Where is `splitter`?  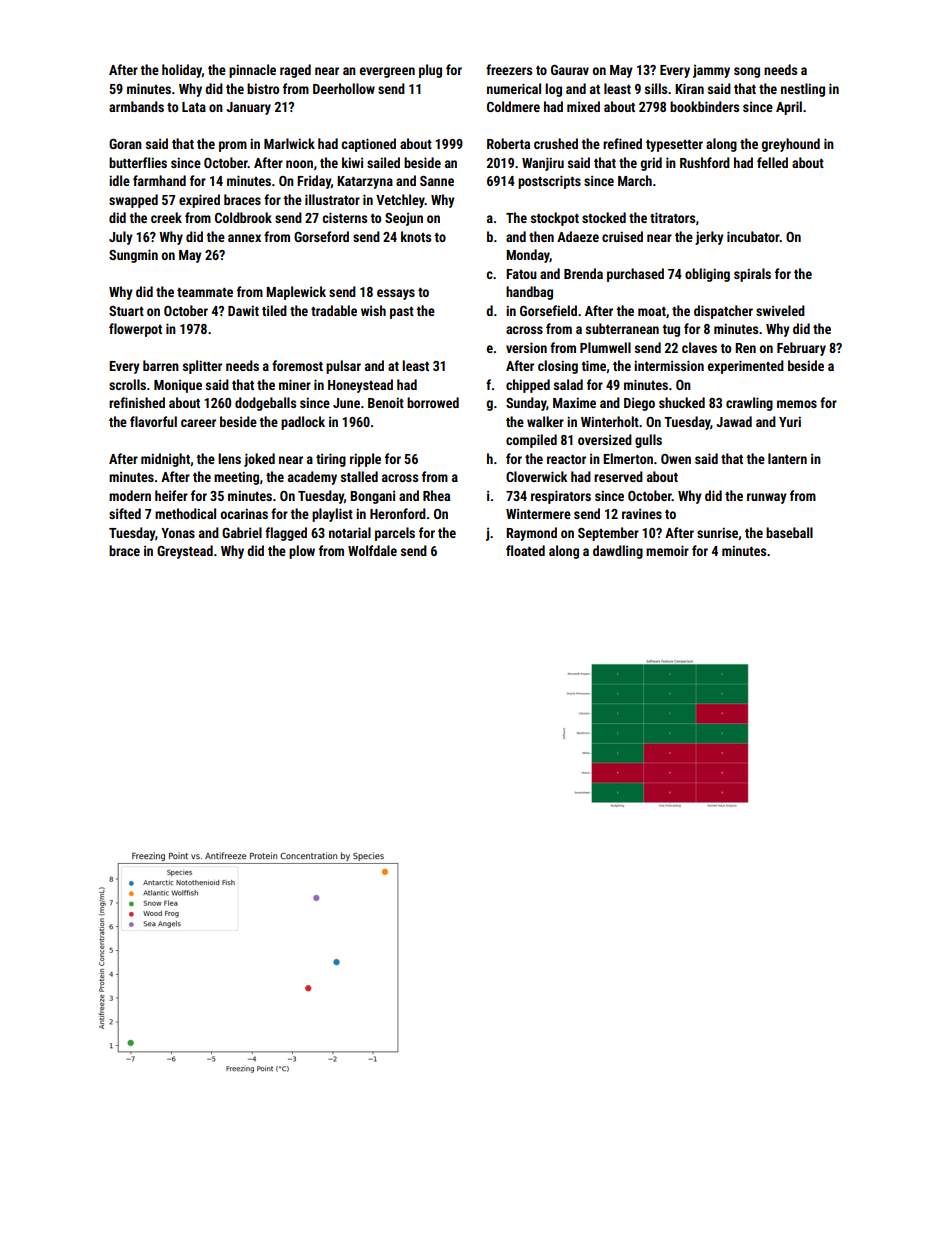
splitter is located at coordinates (202, 367).
